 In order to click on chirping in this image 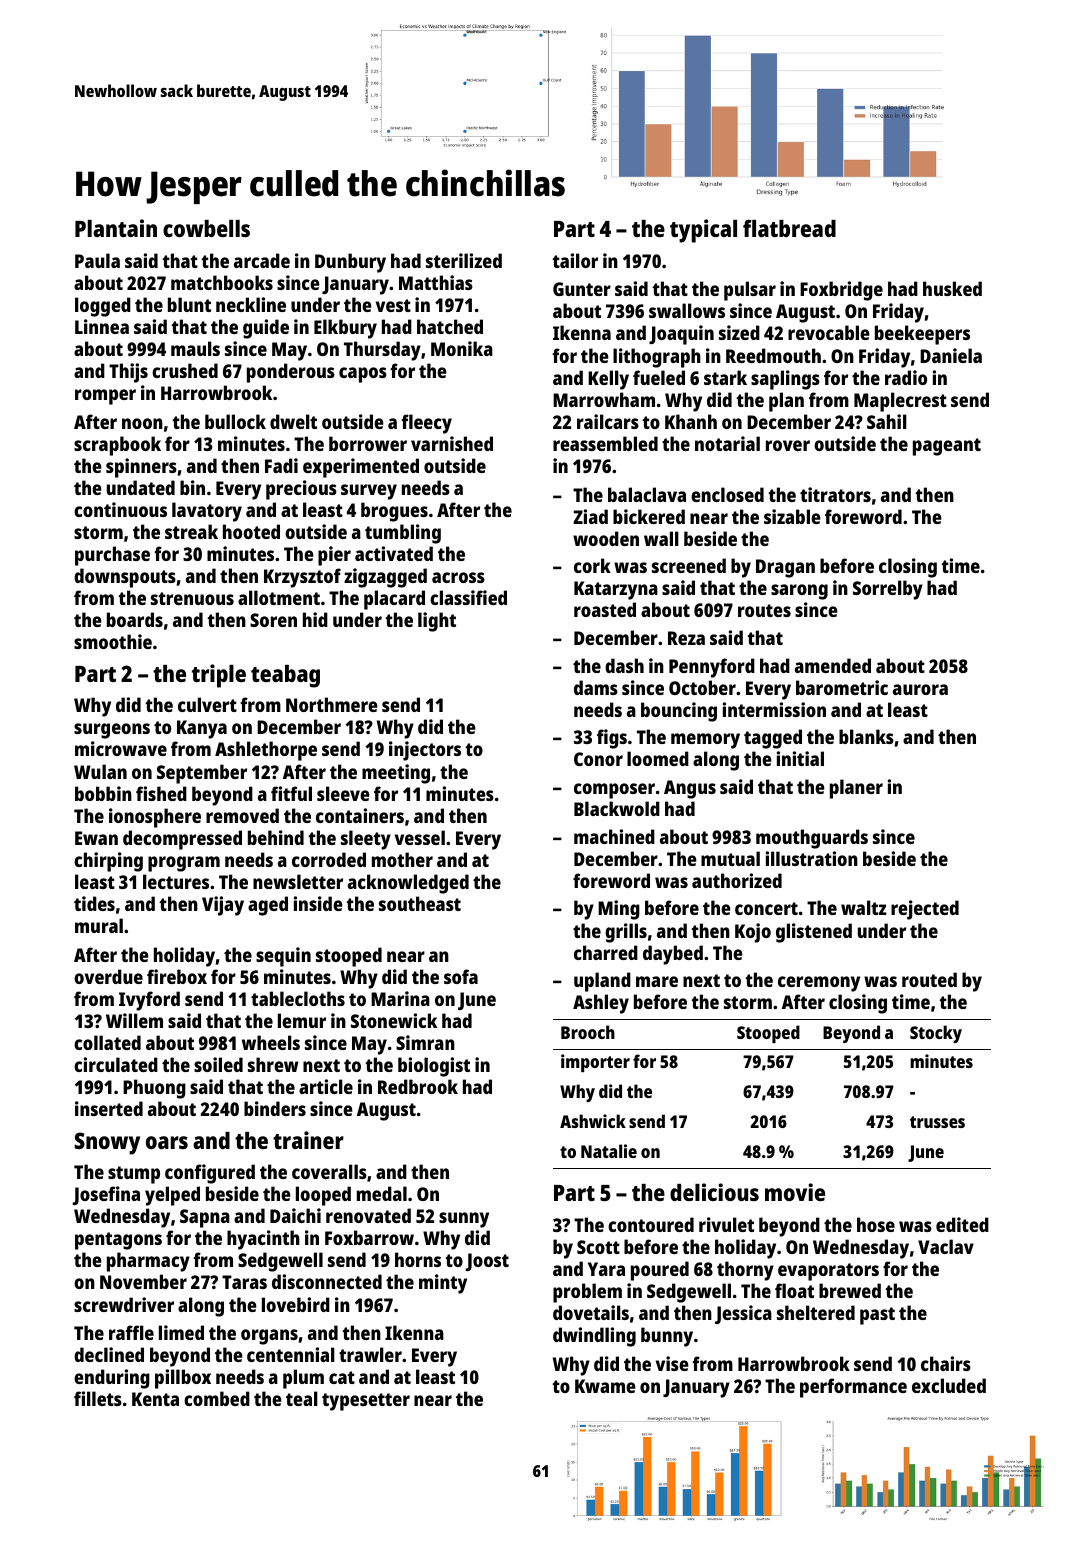, I will do `click(108, 862)`.
